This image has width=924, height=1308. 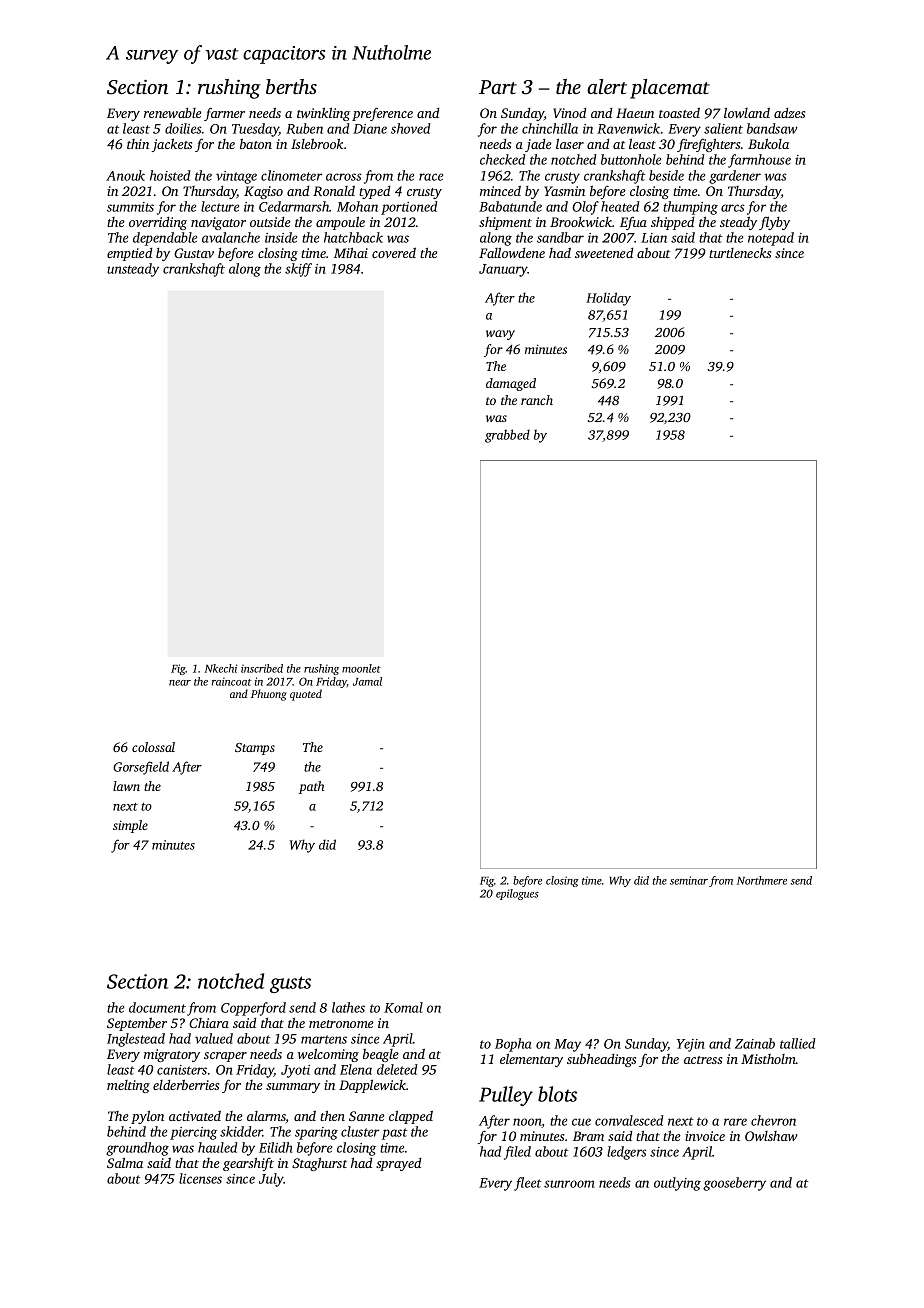 What do you see at coordinates (130, 254) in the image?
I see `emptied` at bounding box center [130, 254].
